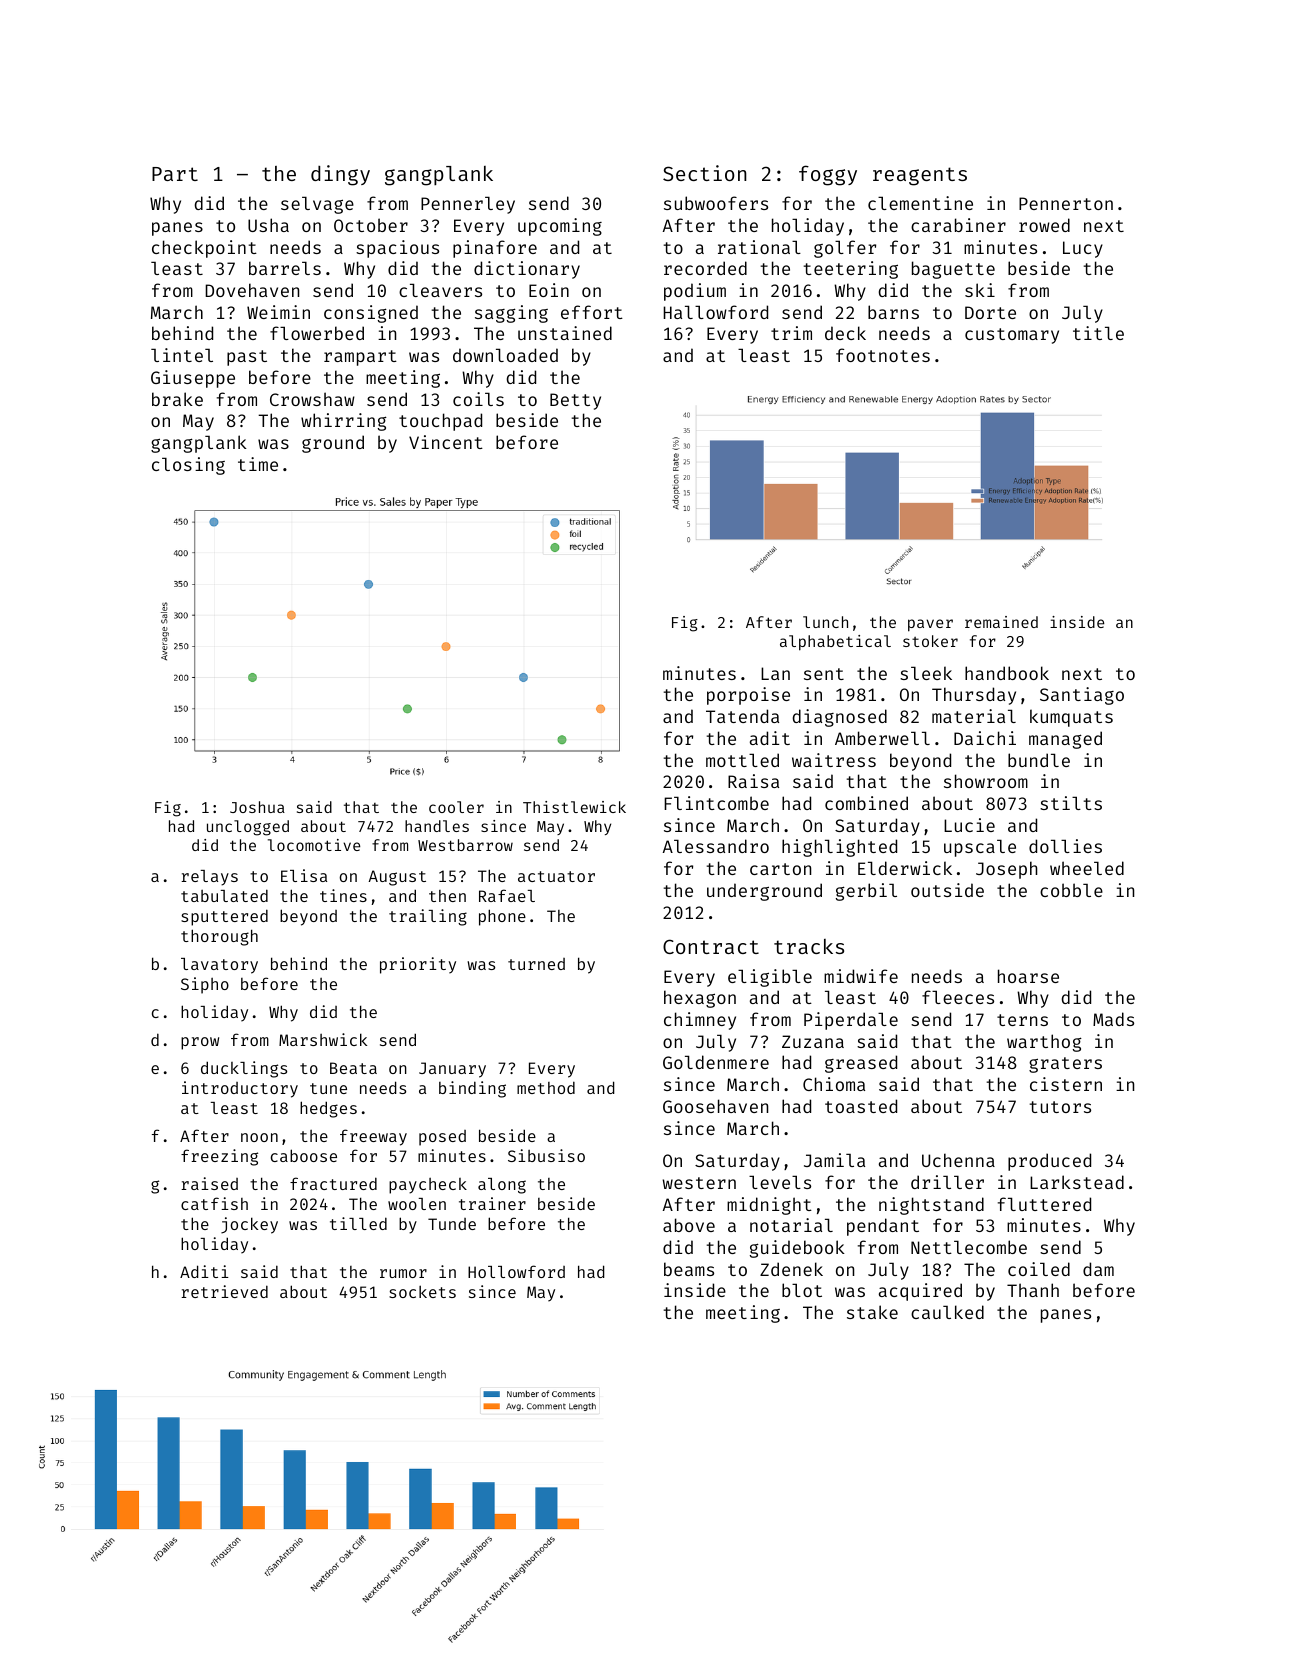 This document has width=1292, height=1672. Describe the element at coordinates (742, 760) in the document. I see `mottled` at that location.
